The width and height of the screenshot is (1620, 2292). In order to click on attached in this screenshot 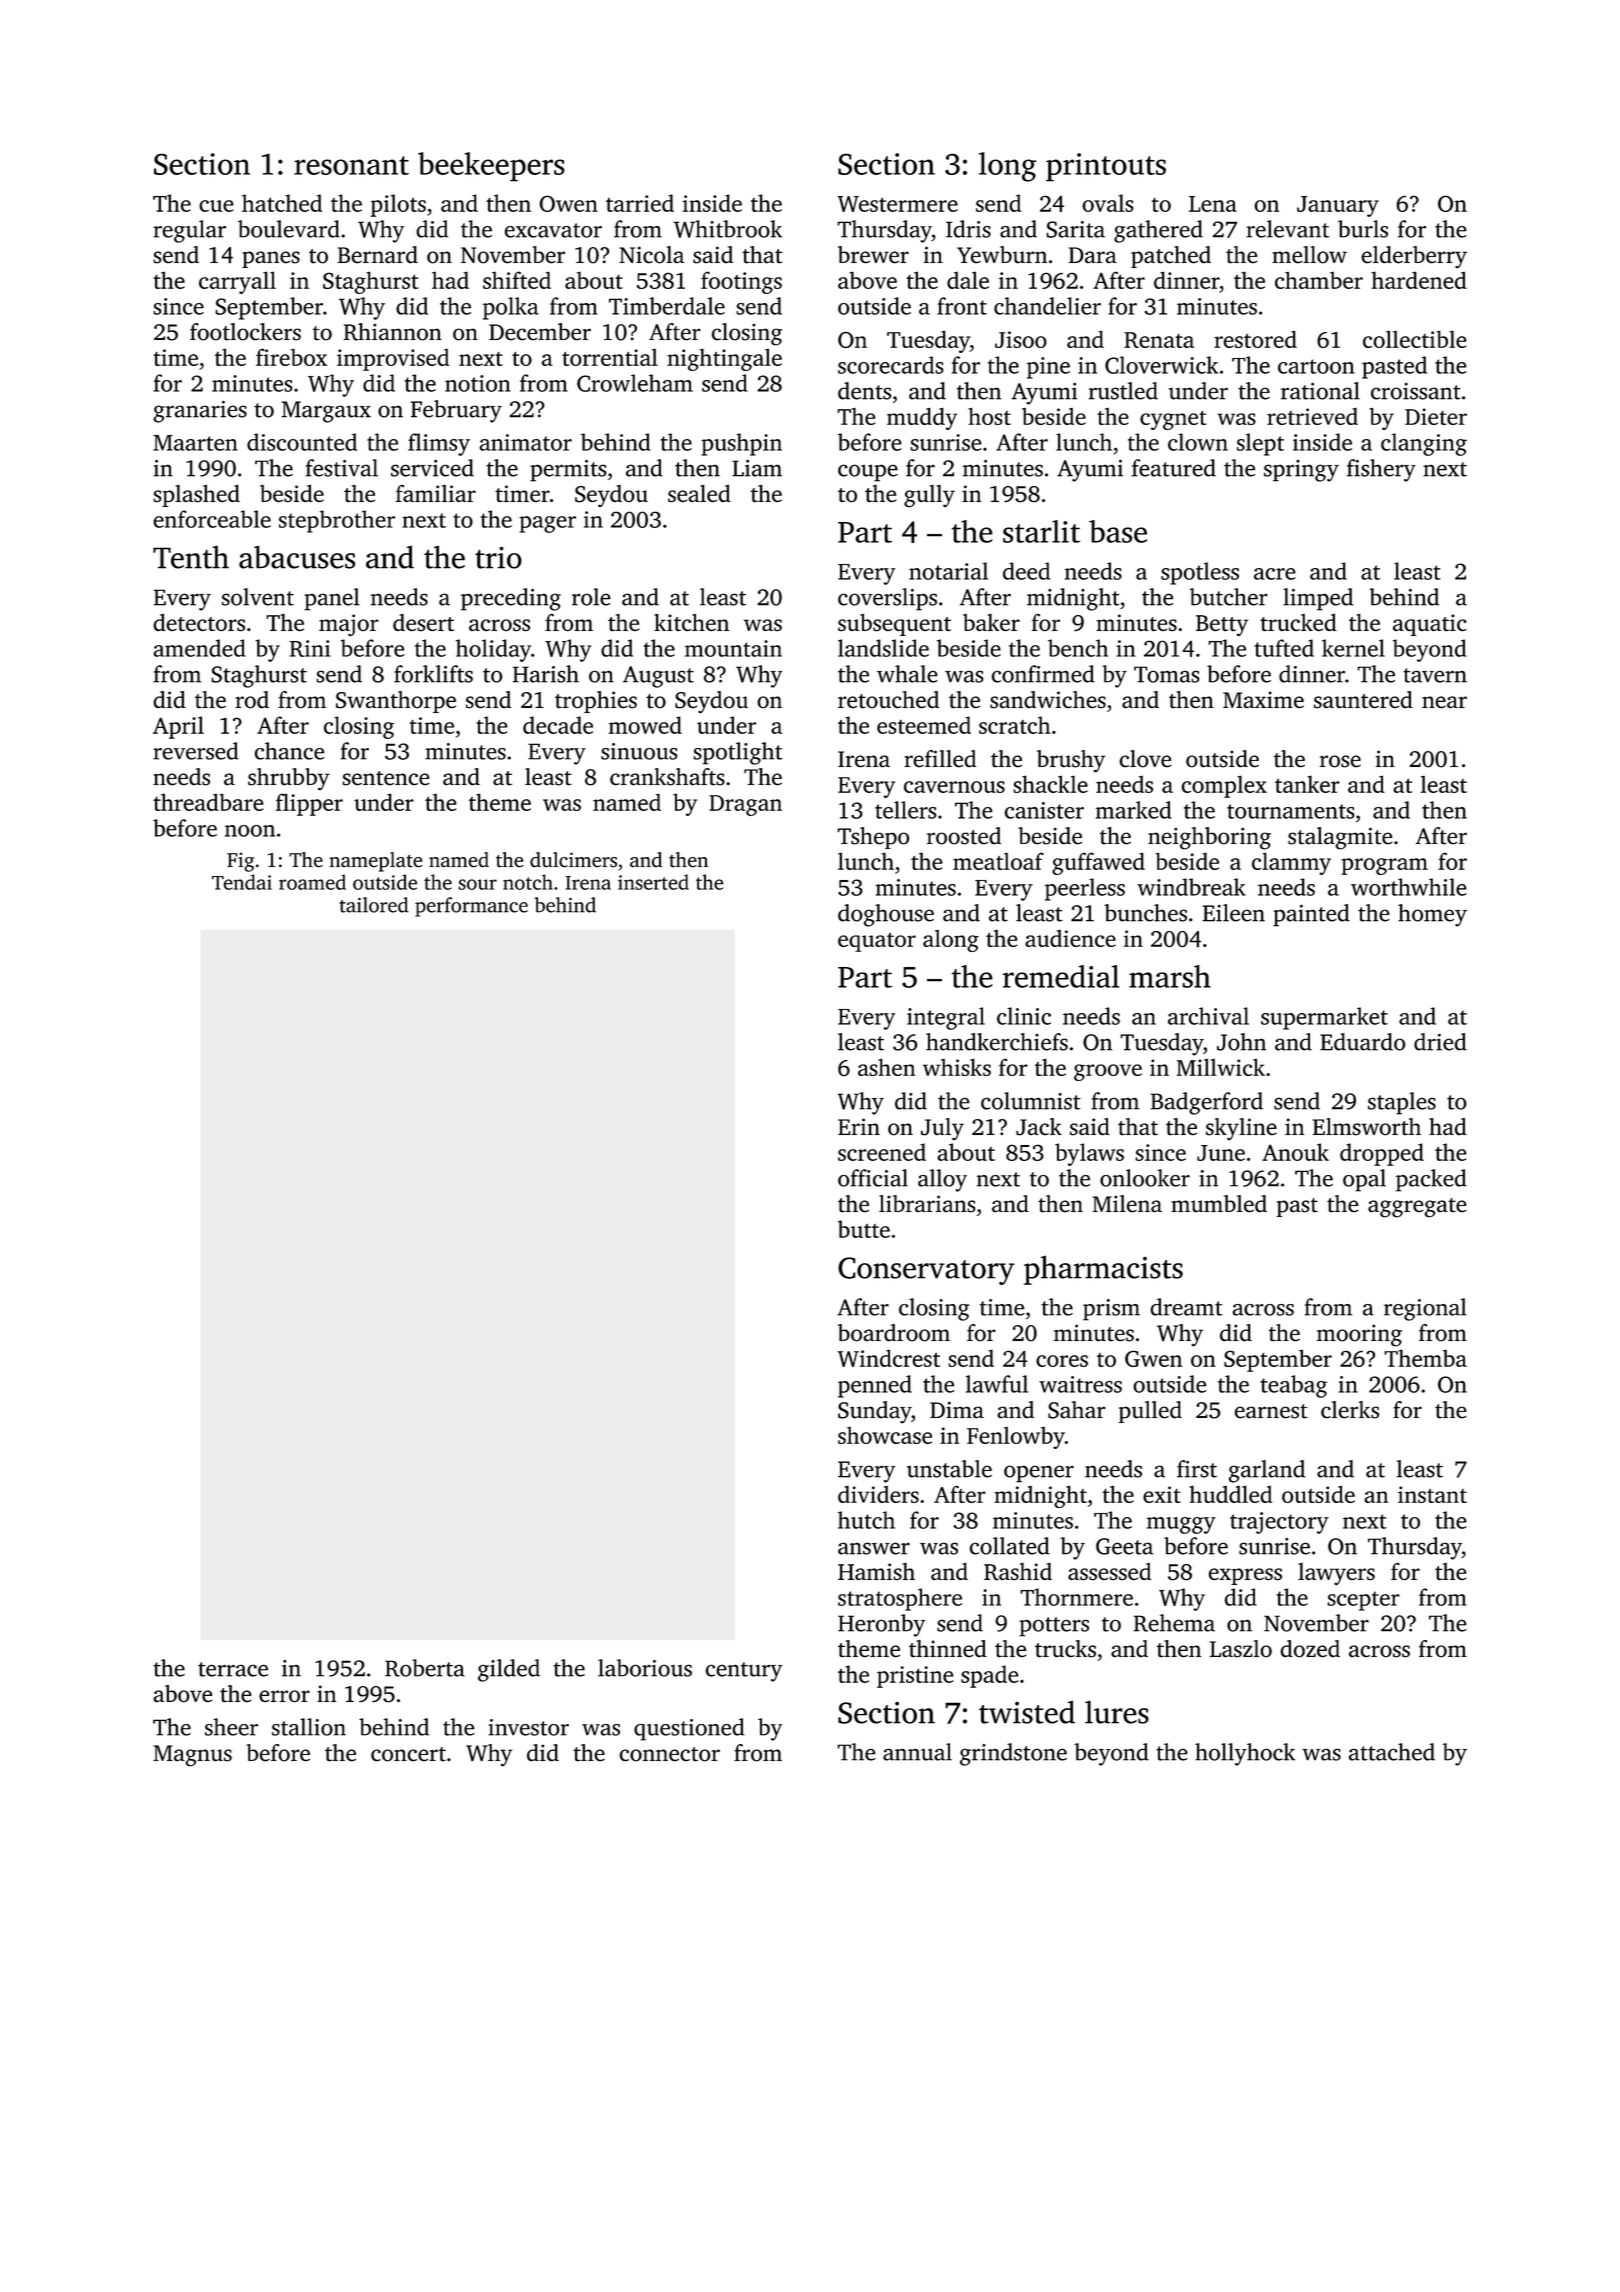, I will do `click(1392, 1752)`.
